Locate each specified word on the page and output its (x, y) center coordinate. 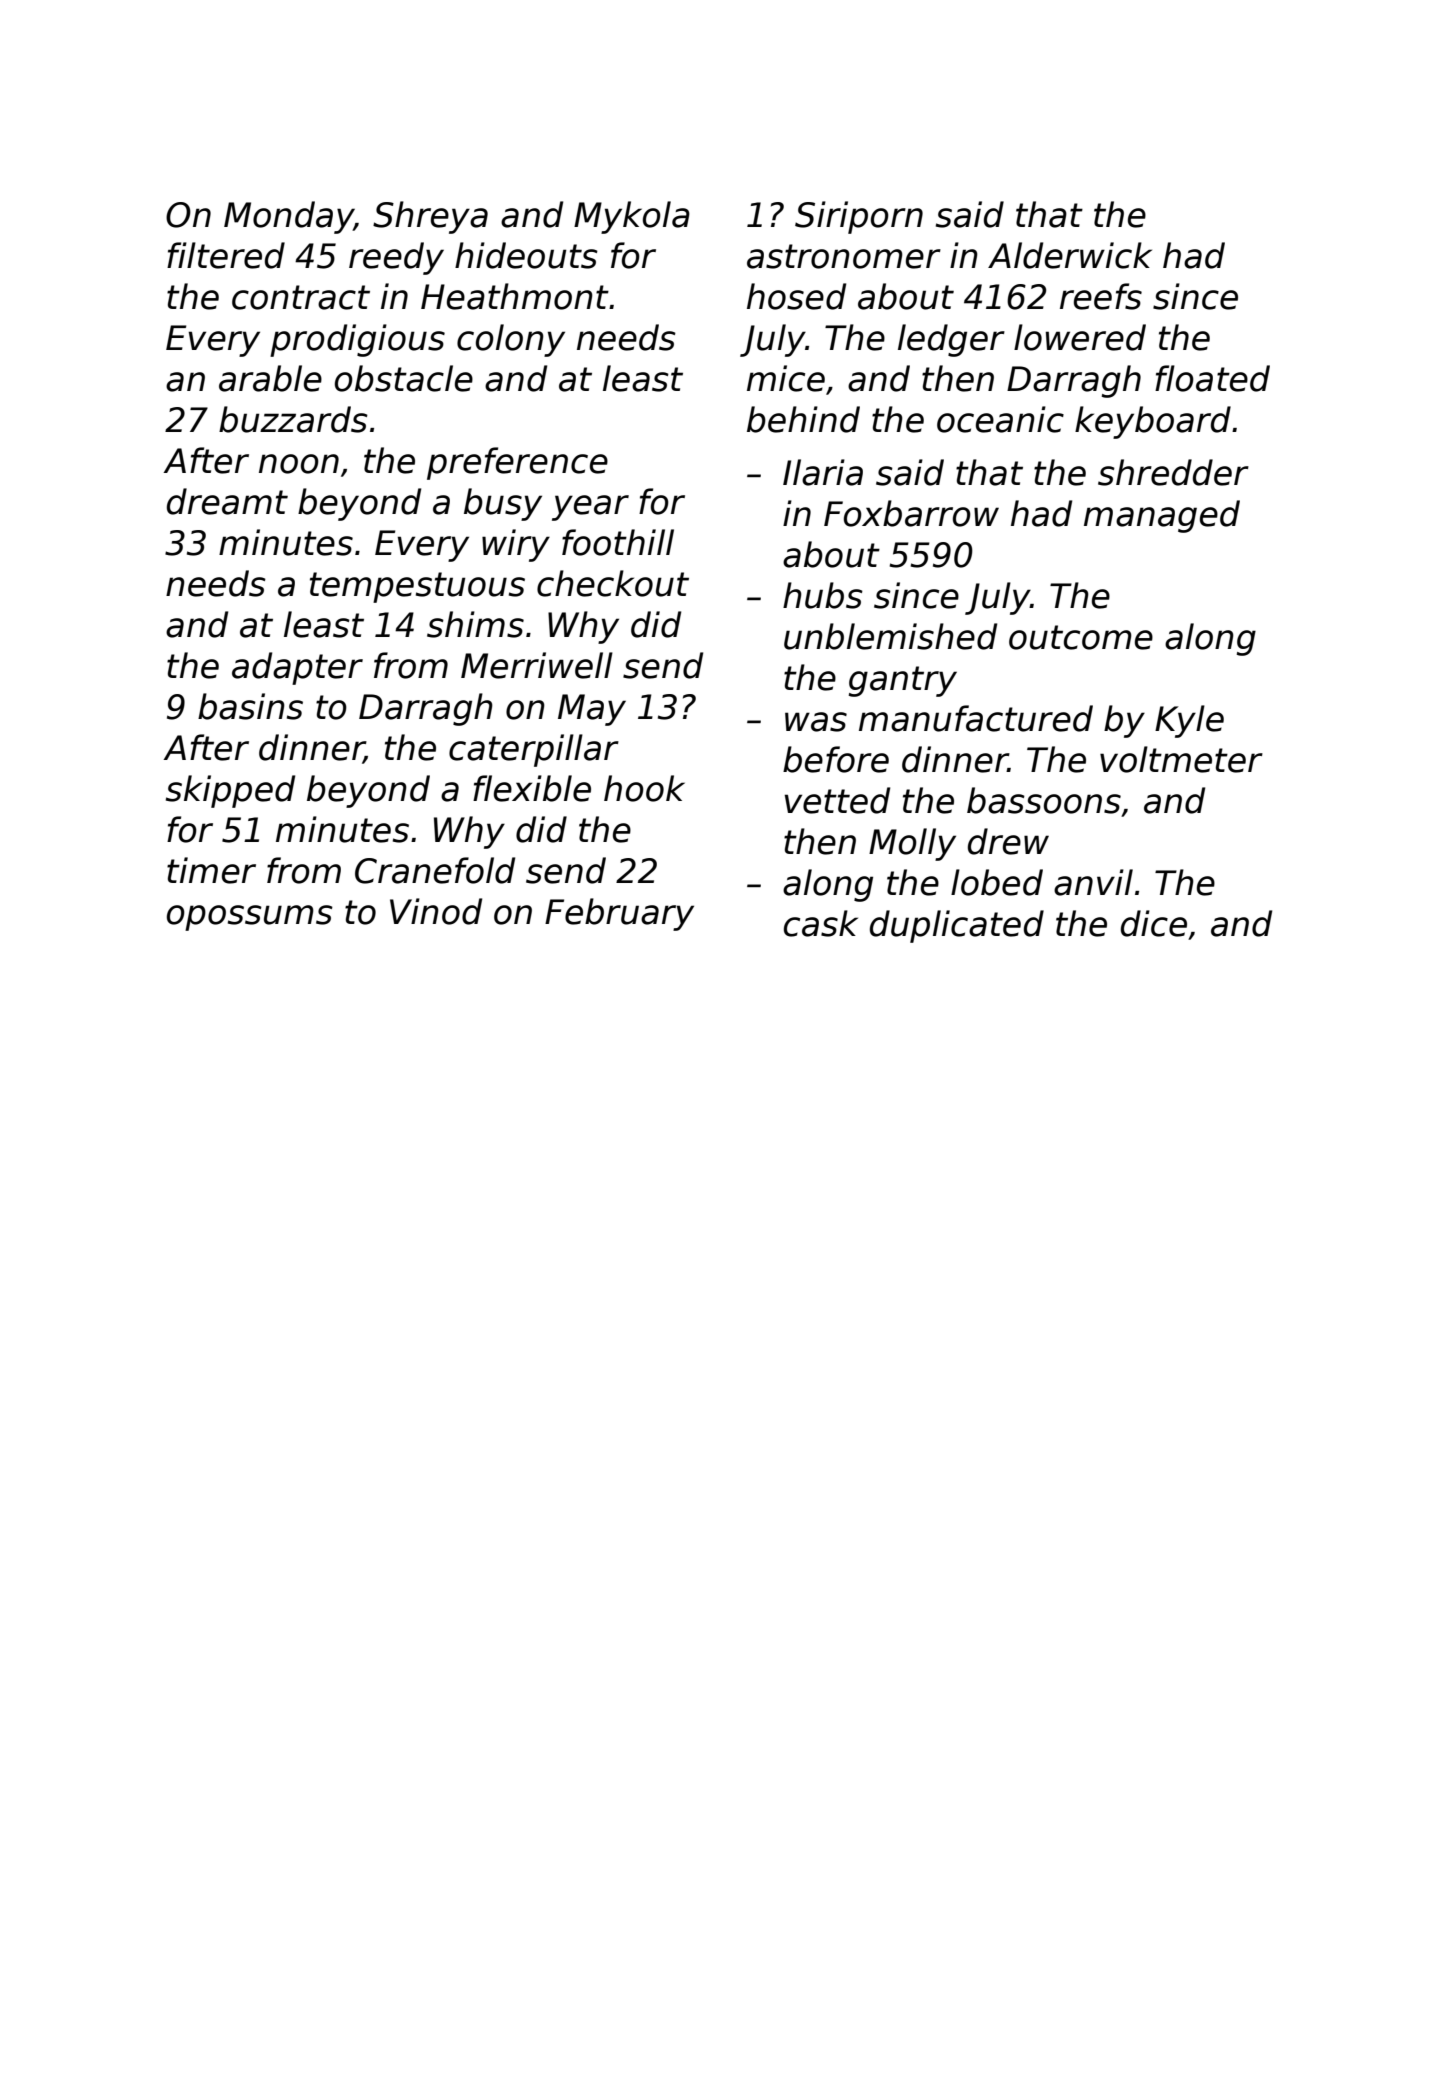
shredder (1173, 472)
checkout (613, 583)
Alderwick (1070, 255)
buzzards (293, 419)
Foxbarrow (911, 513)
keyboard (1153, 422)
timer (211, 870)
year (590, 508)
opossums (250, 918)
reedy (396, 258)
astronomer (844, 256)
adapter (297, 668)
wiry (516, 545)
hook (644, 788)
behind (803, 419)
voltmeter (1181, 759)
